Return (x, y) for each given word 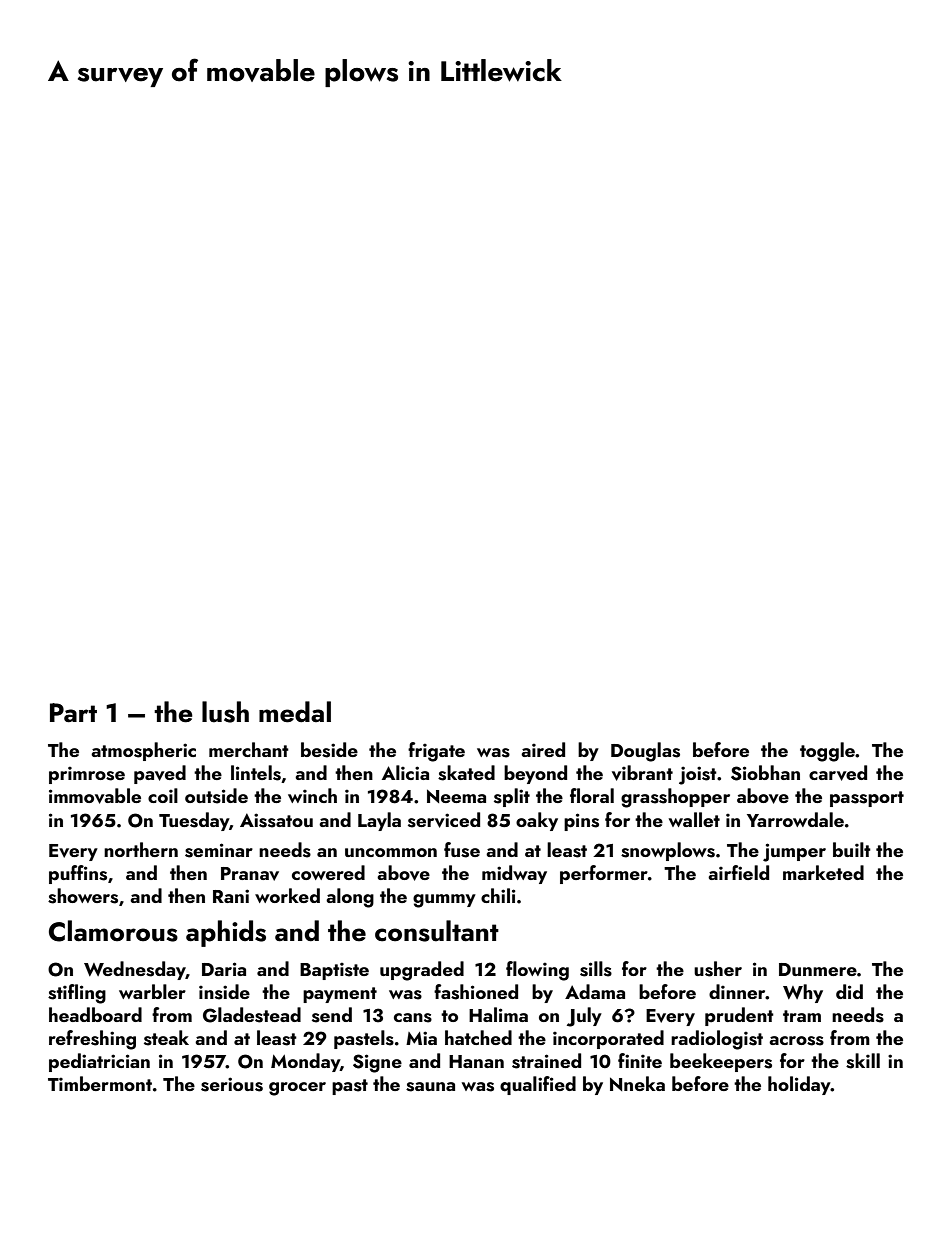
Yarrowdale (795, 819)
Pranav (250, 874)
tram (802, 1016)
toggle (827, 752)
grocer (297, 1089)
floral (592, 795)
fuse (462, 850)
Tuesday (194, 821)
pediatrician (99, 1062)
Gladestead (252, 1015)
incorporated (608, 1039)
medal (295, 712)
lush (225, 712)
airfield (738, 872)
